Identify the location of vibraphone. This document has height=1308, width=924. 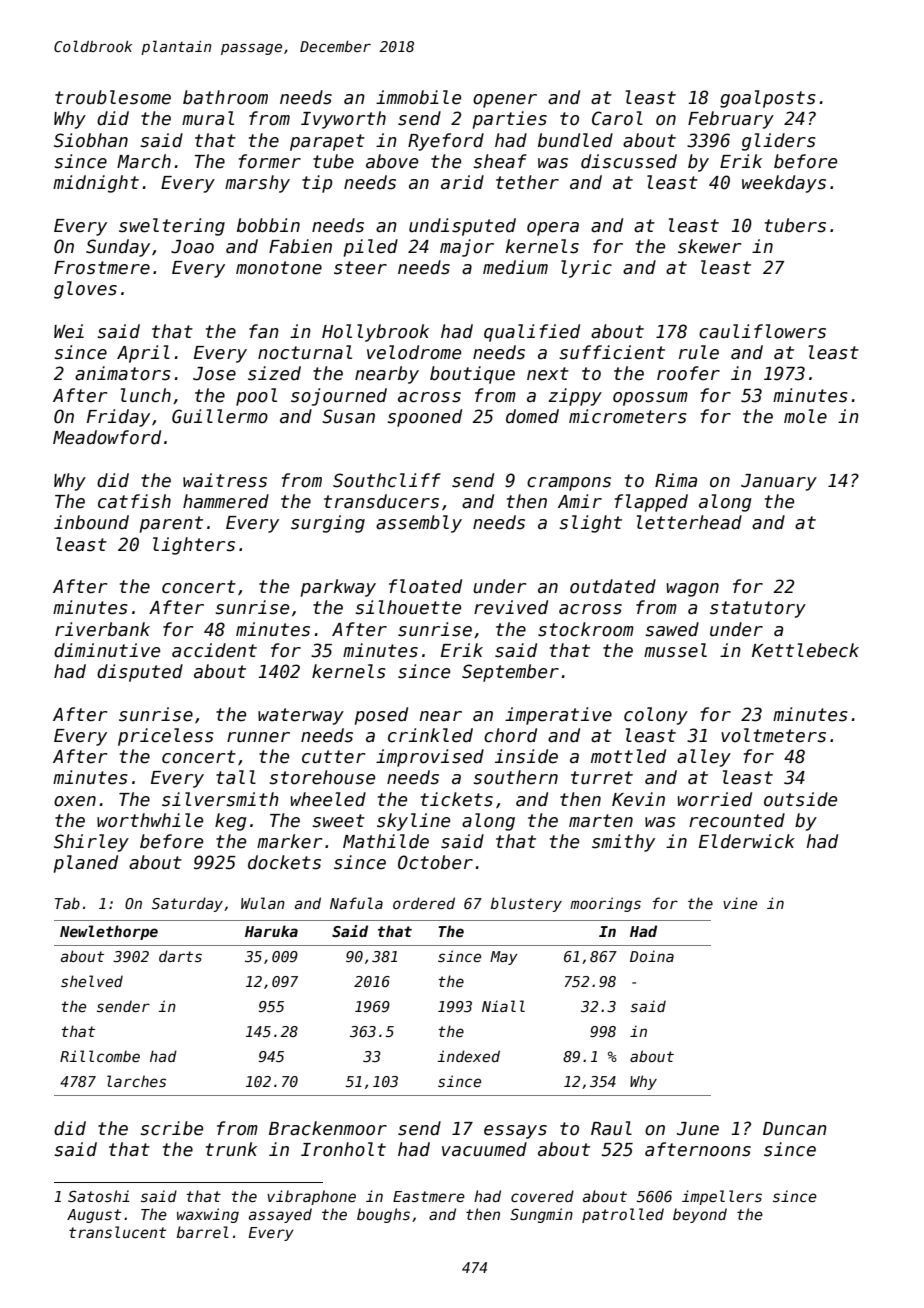
(311, 1197).
